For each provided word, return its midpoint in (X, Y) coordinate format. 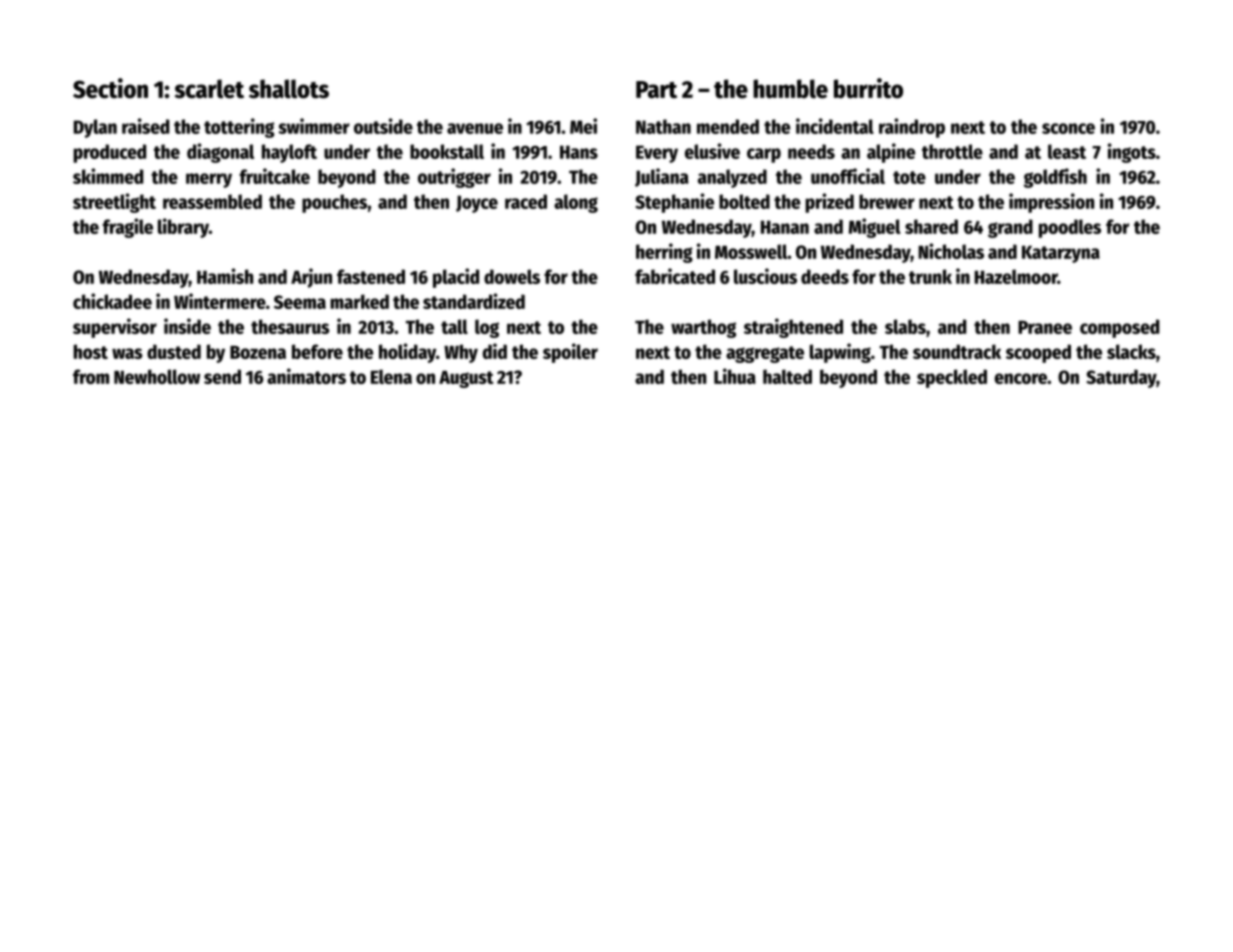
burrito (868, 88)
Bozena (258, 352)
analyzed (732, 178)
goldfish (1055, 178)
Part (656, 90)
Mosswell (751, 251)
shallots (289, 89)
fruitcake (274, 176)
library (183, 228)
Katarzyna (1061, 254)
